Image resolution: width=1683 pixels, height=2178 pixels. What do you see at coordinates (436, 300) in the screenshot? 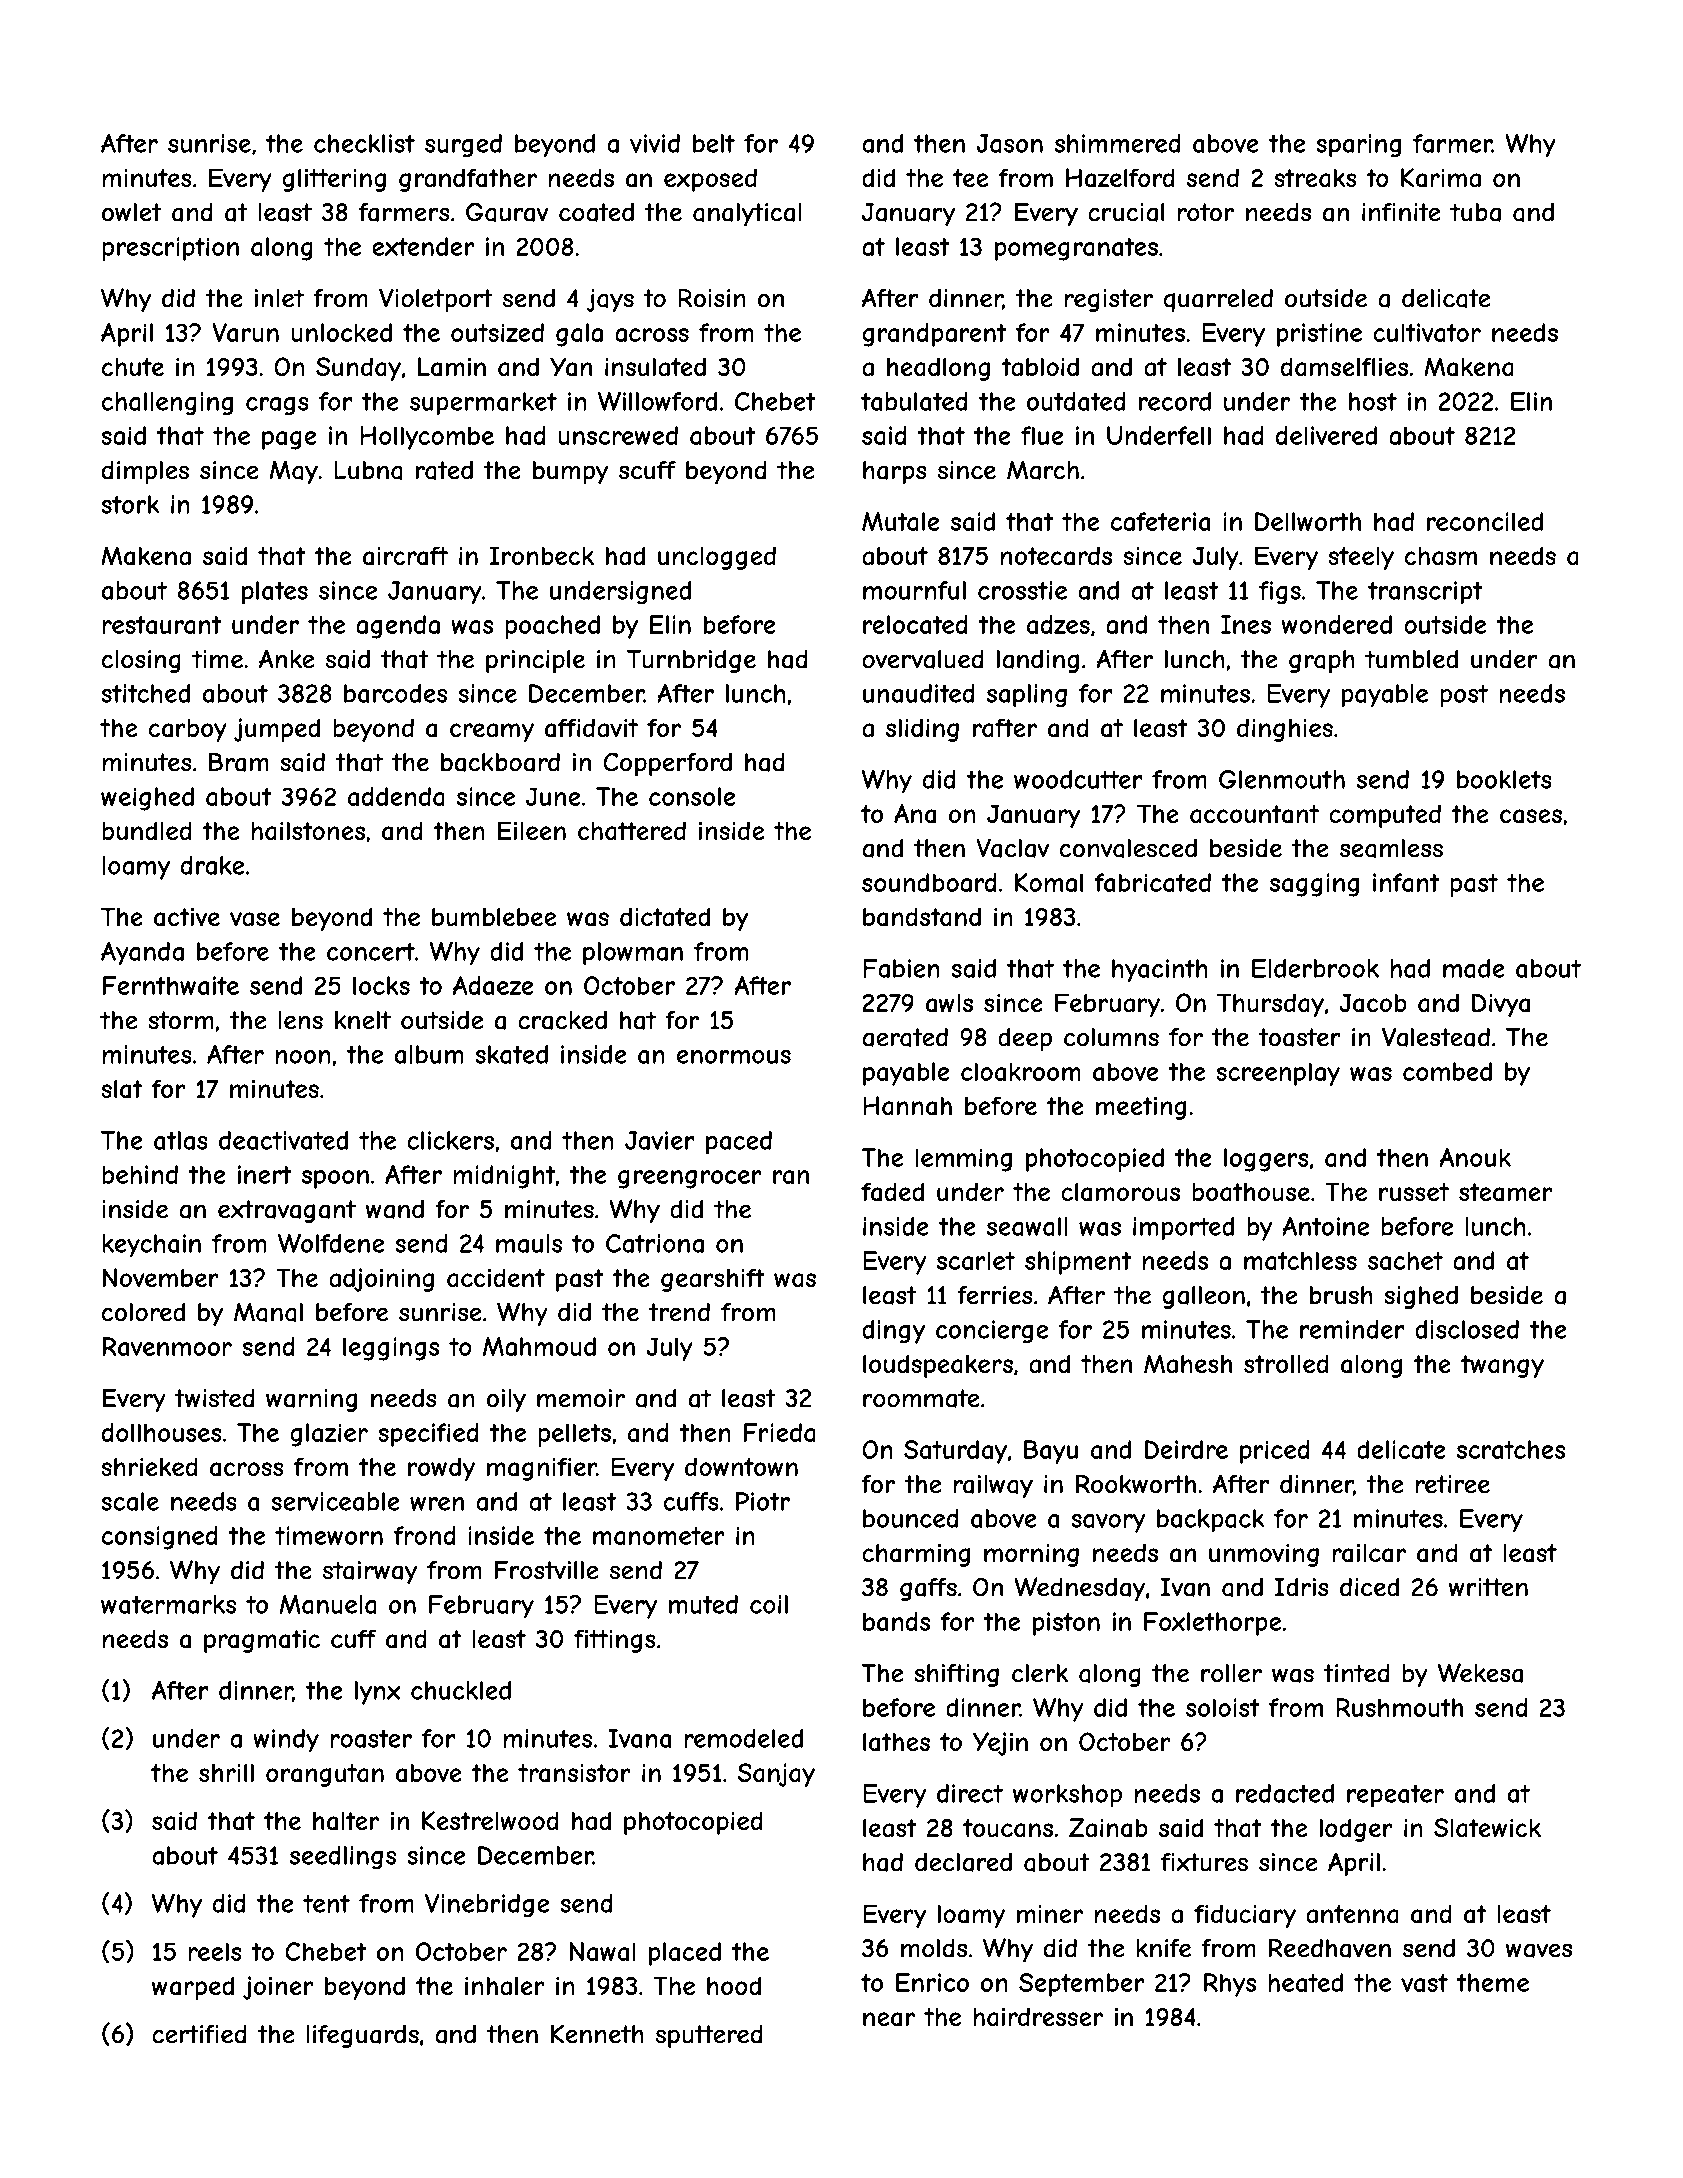
I see `Violetport` at bounding box center [436, 300].
